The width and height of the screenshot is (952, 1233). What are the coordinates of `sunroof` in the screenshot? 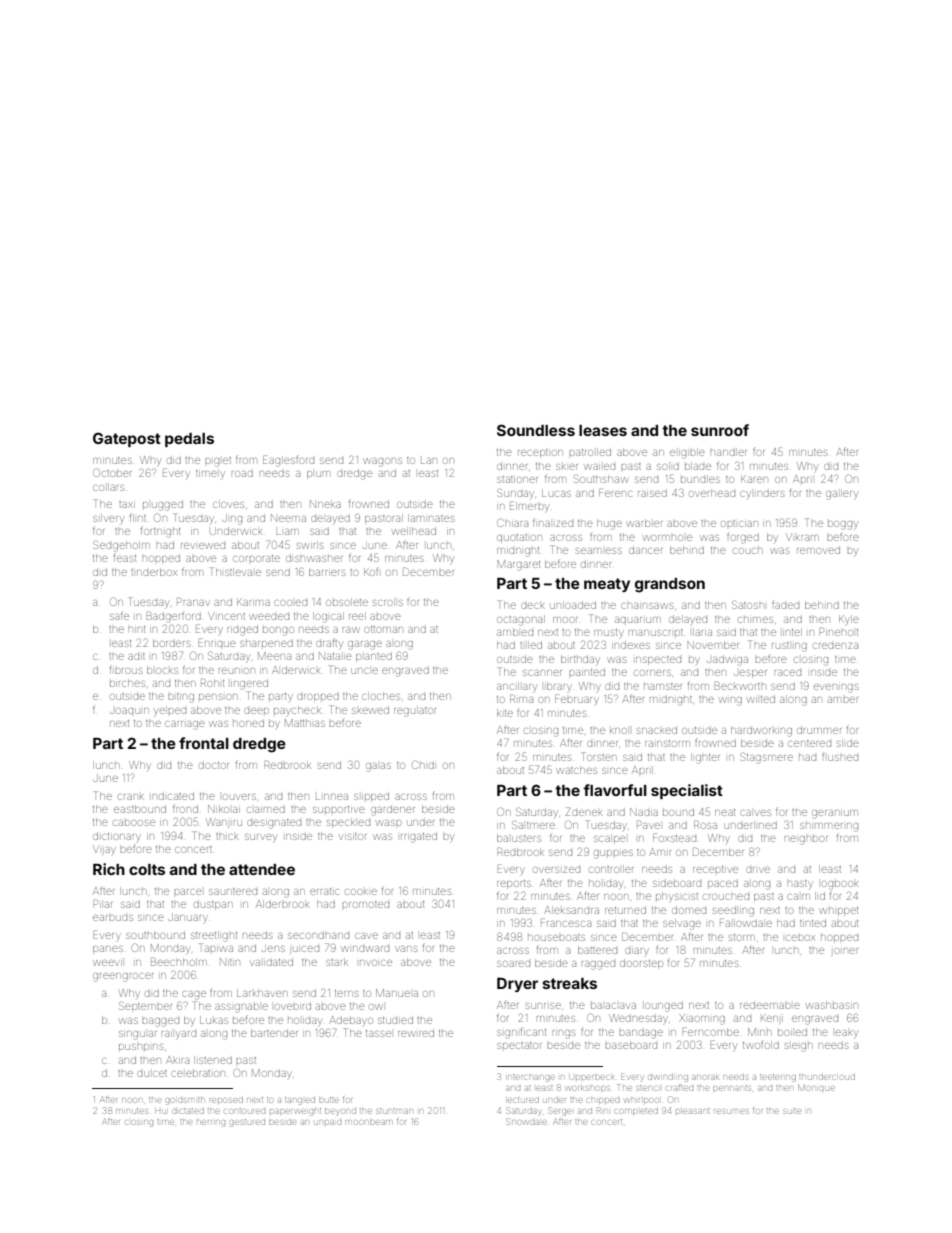 It's located at (720, 430).
